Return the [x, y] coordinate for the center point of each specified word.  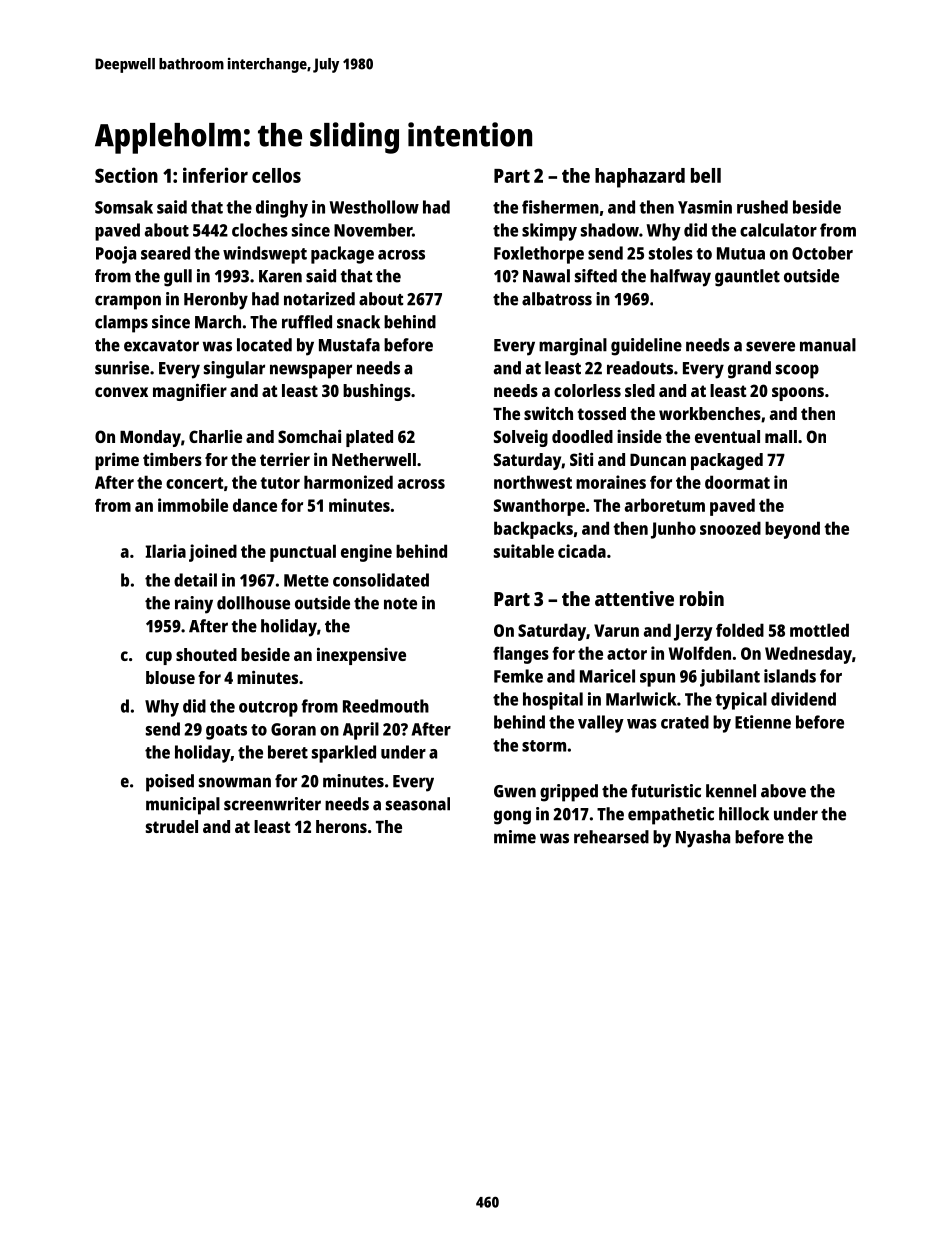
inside [639, 436]
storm [544, 746]
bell [706, 175]
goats [226, 732]
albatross [557, 299]
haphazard [640, 178]
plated [369, 438]
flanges [521, 655]
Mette [306, 580]
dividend [803, 699]
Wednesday [808, 655]
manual [828, 345]
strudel [172, 826]
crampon [128, 302]
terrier [285, 459]
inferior [215, 175]
